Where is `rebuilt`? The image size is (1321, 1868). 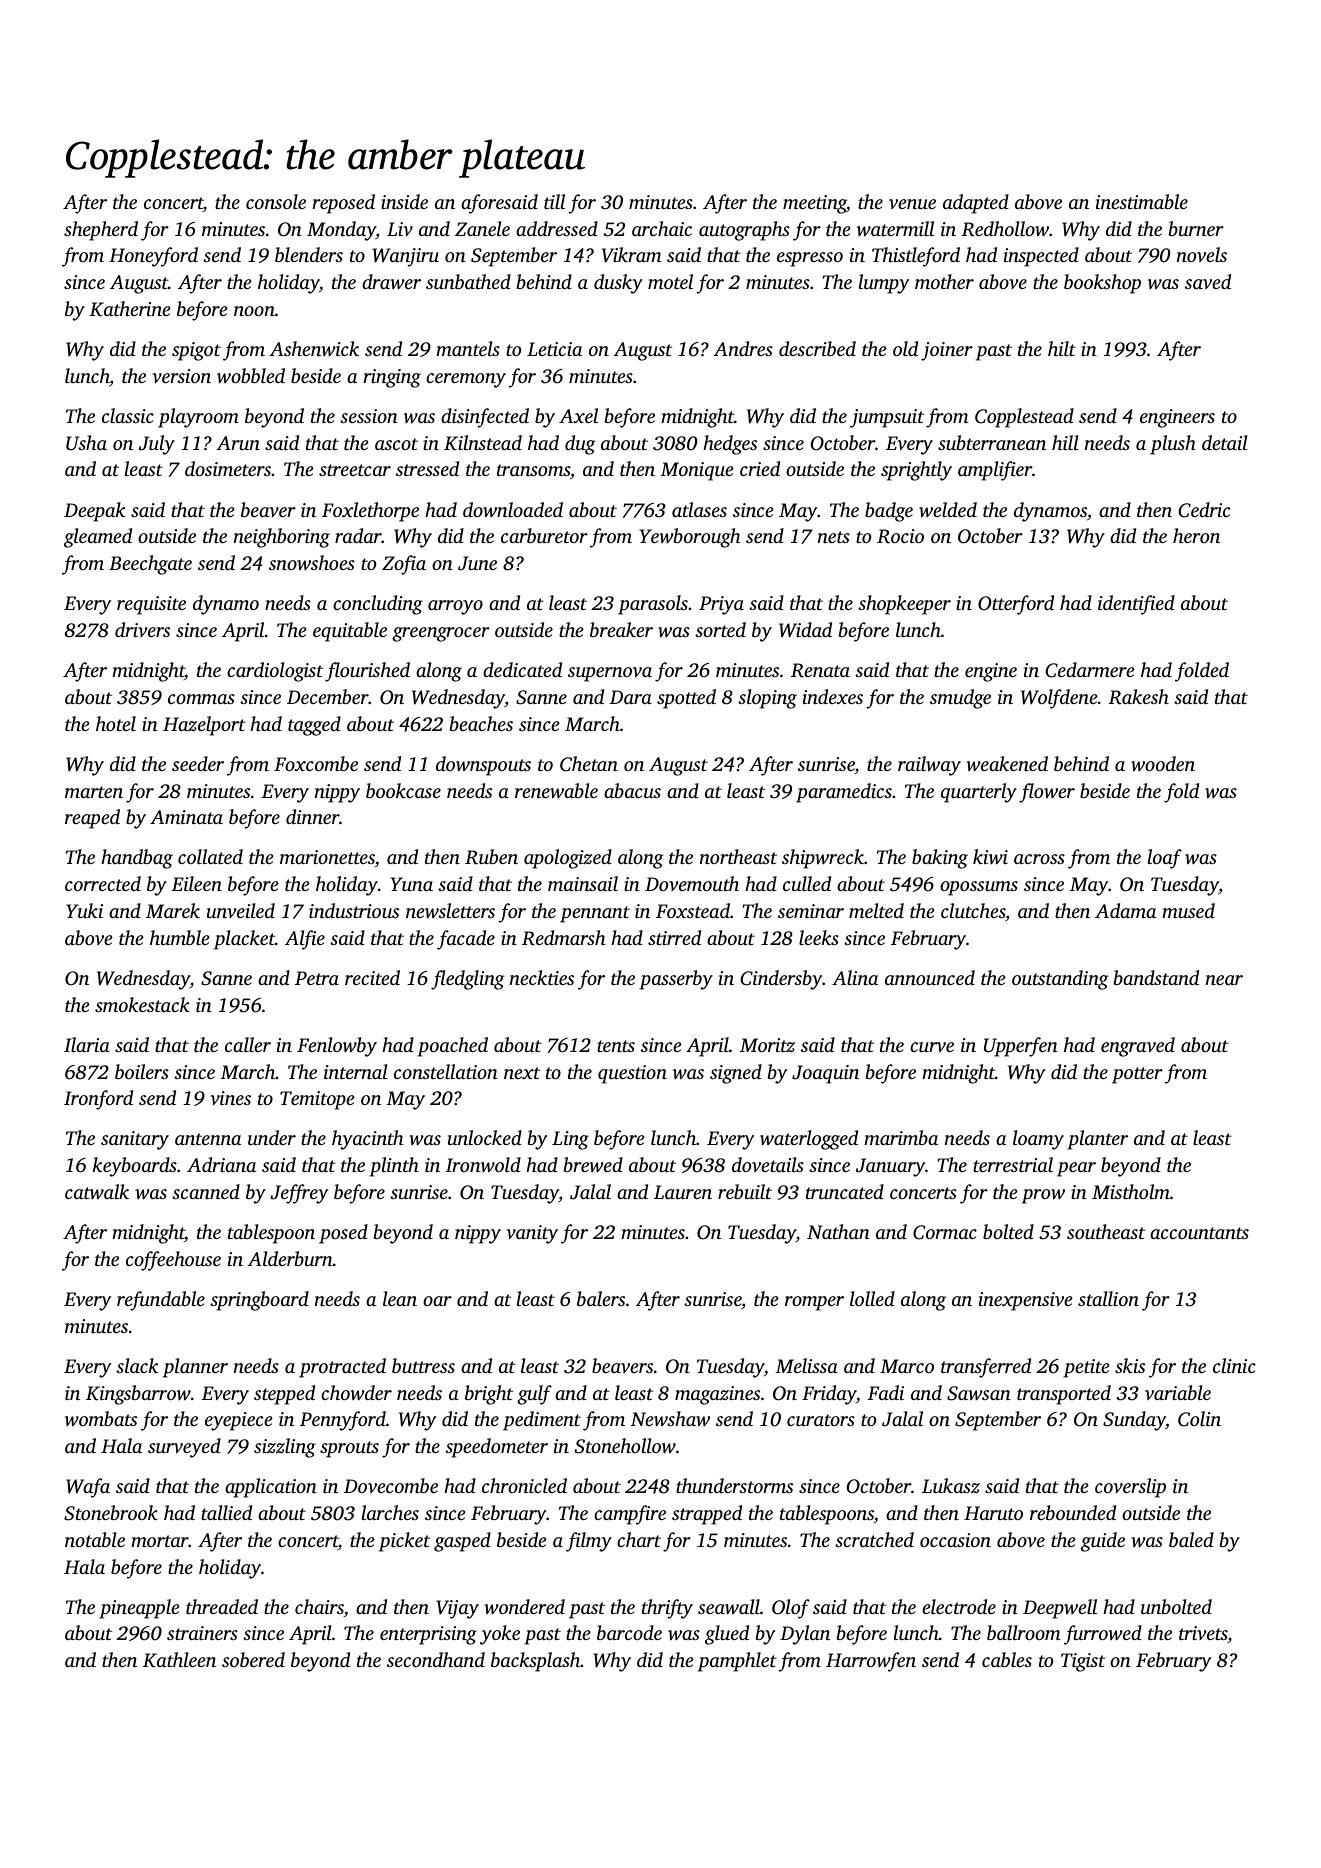
rebuilt is located at coordinates (745, 1191).
